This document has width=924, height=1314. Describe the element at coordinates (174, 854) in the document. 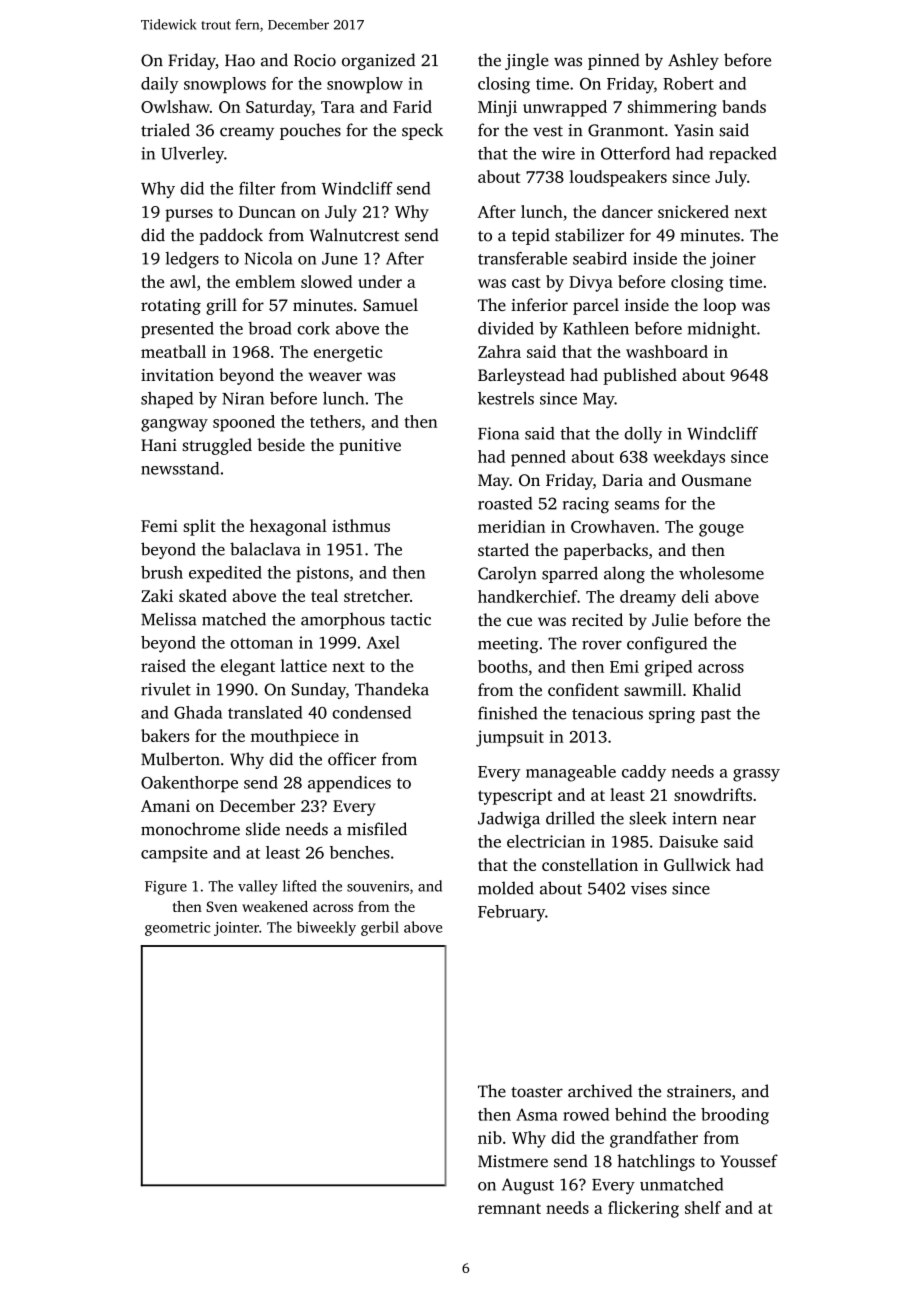

I see `campsite` at that location.
